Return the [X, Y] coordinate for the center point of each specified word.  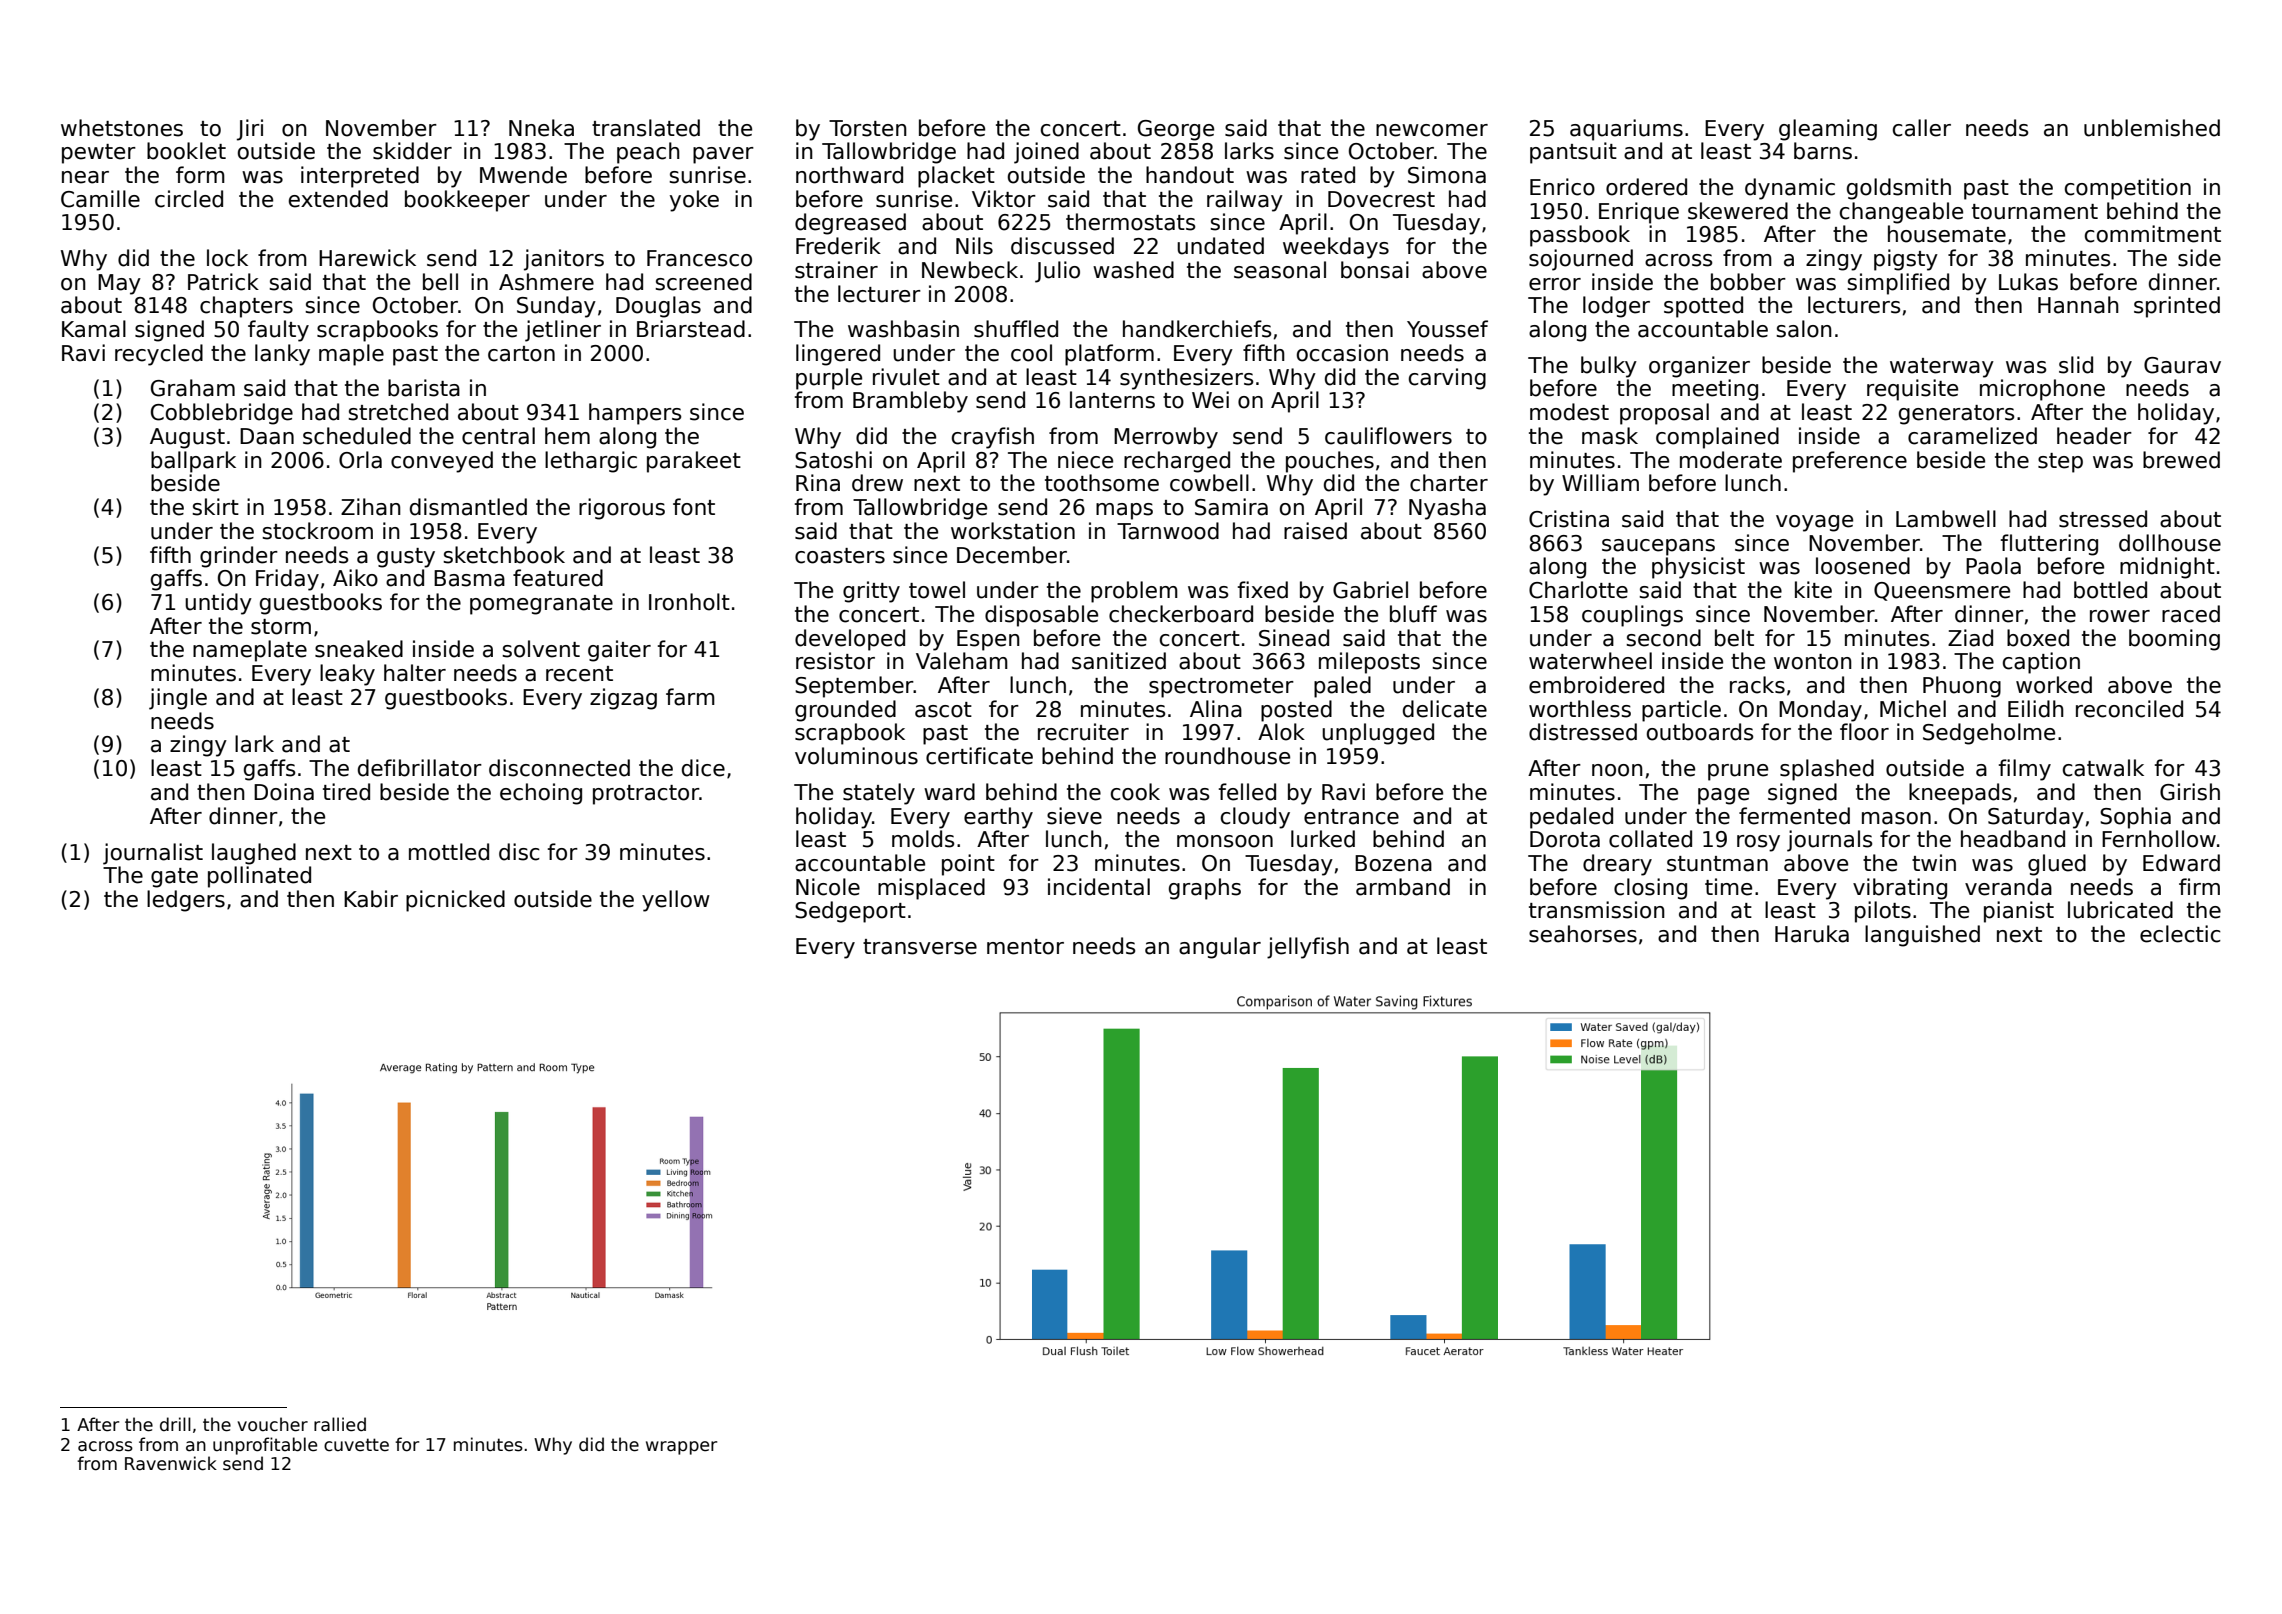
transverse [920, 947]
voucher [273, 1424]
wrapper [681, 1448]
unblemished [2152, 128]
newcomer [1432, 130]
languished [1922, 936]
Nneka [541, 128]
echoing [541, 794]
